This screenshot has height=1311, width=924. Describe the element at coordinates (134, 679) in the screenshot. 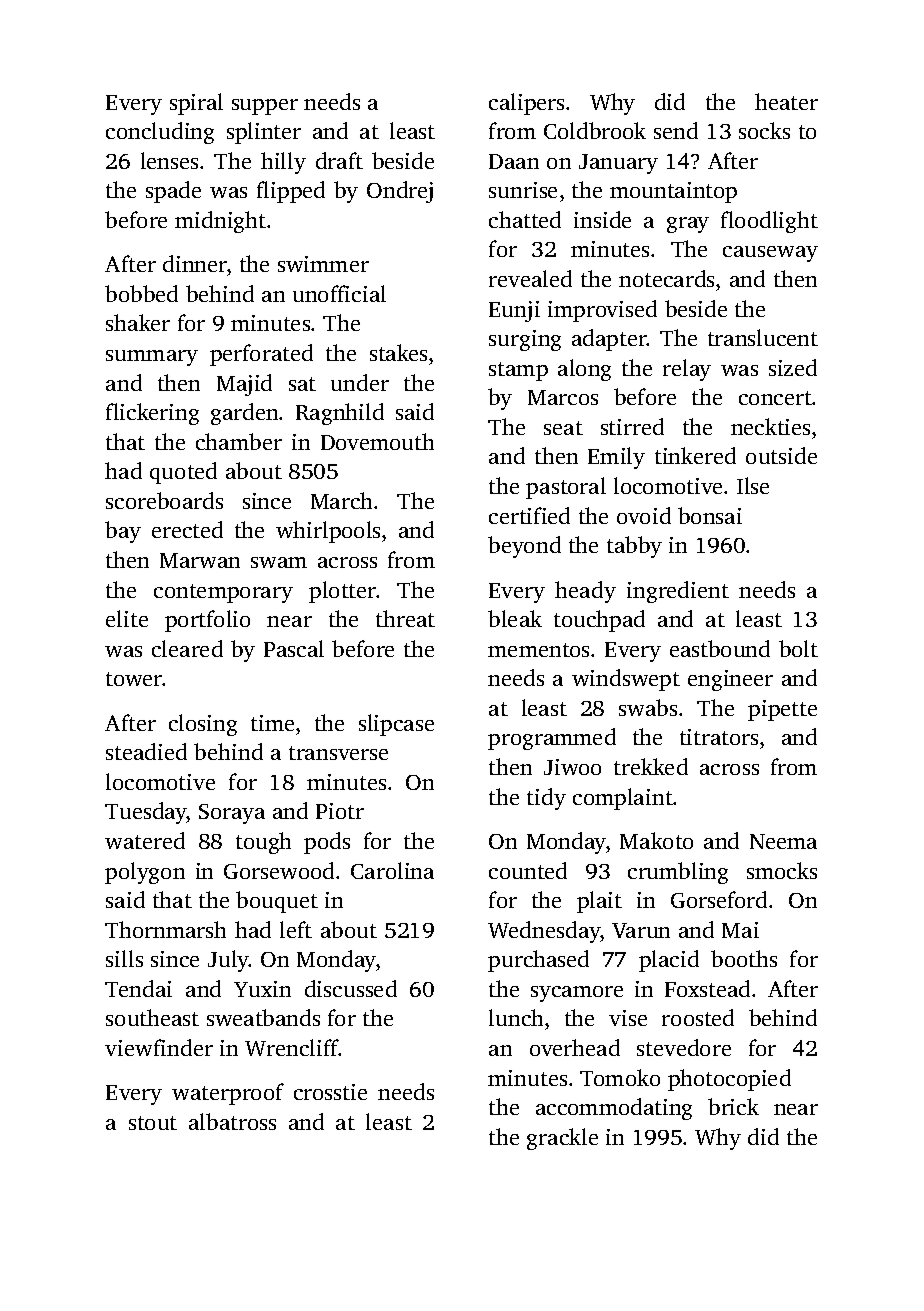

I see `tower` at that location.
